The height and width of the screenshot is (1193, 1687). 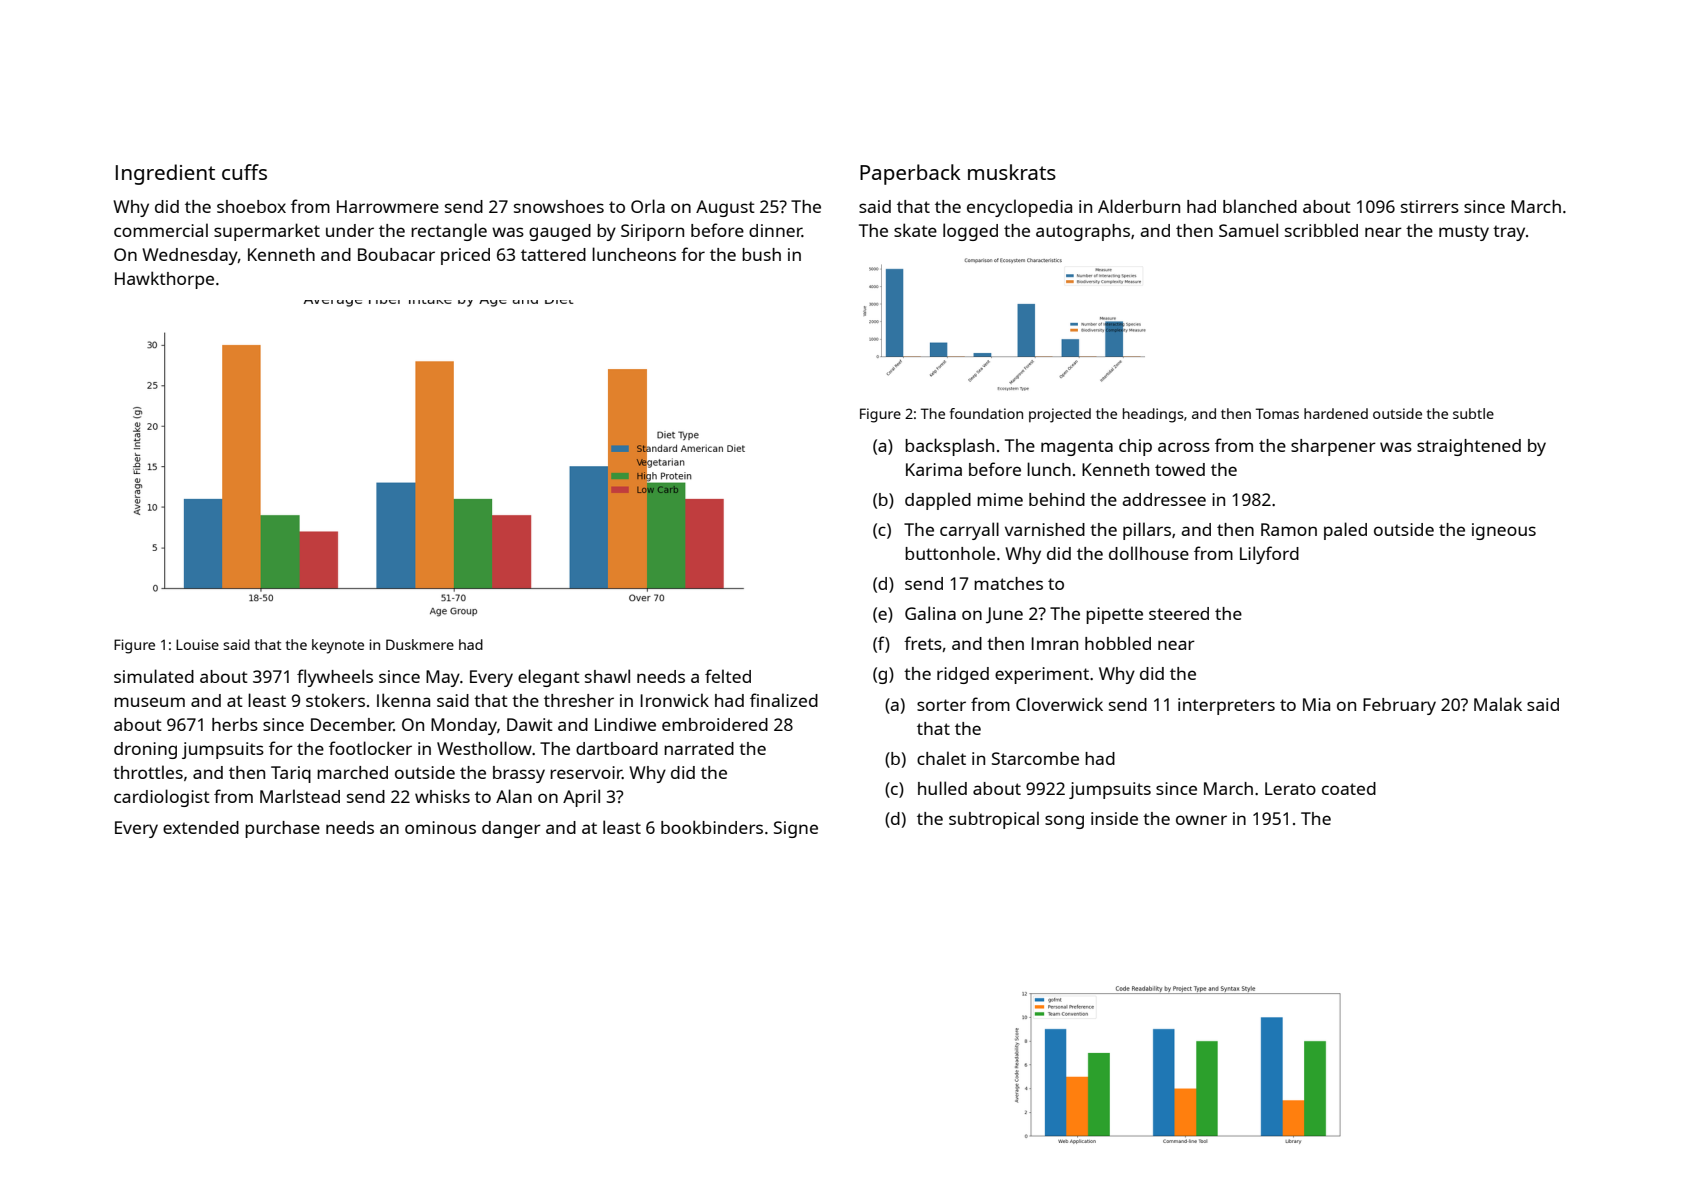 I want to click on subtle, so click(x=1473, y=413).
